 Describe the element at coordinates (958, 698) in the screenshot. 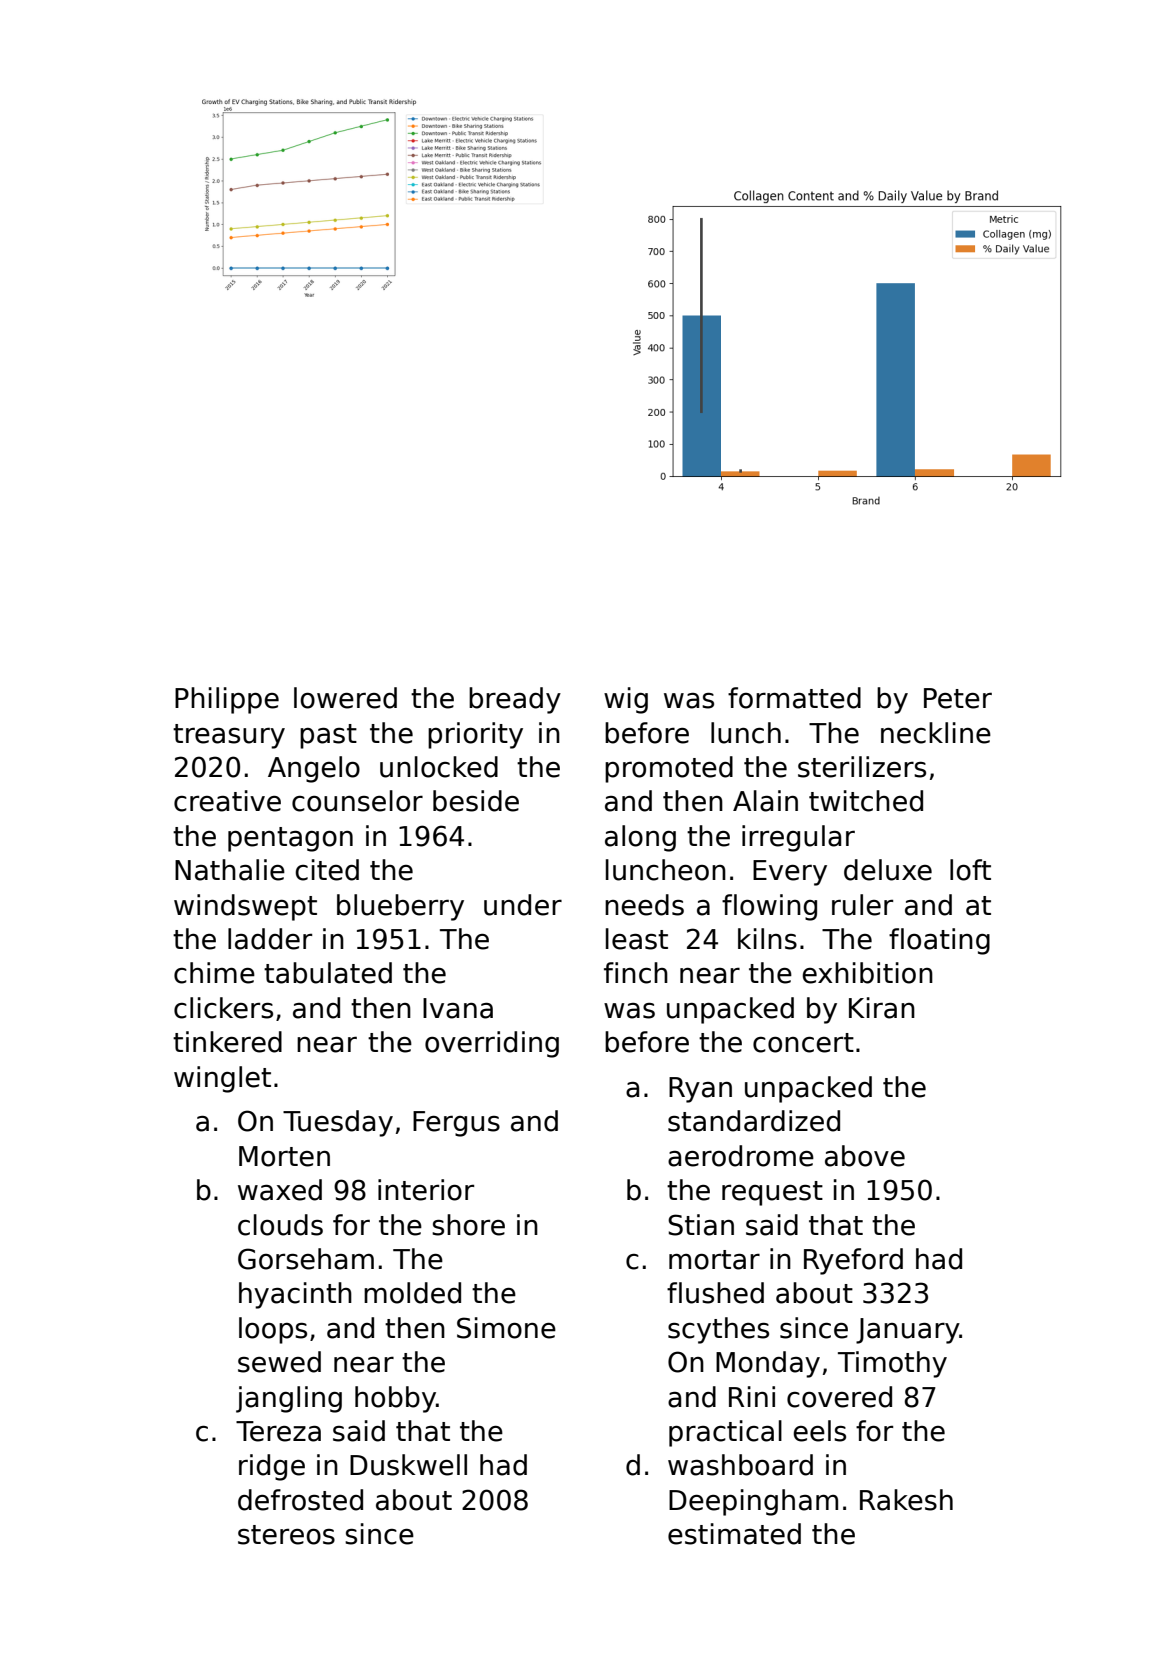

I see `Peter` at that location.
